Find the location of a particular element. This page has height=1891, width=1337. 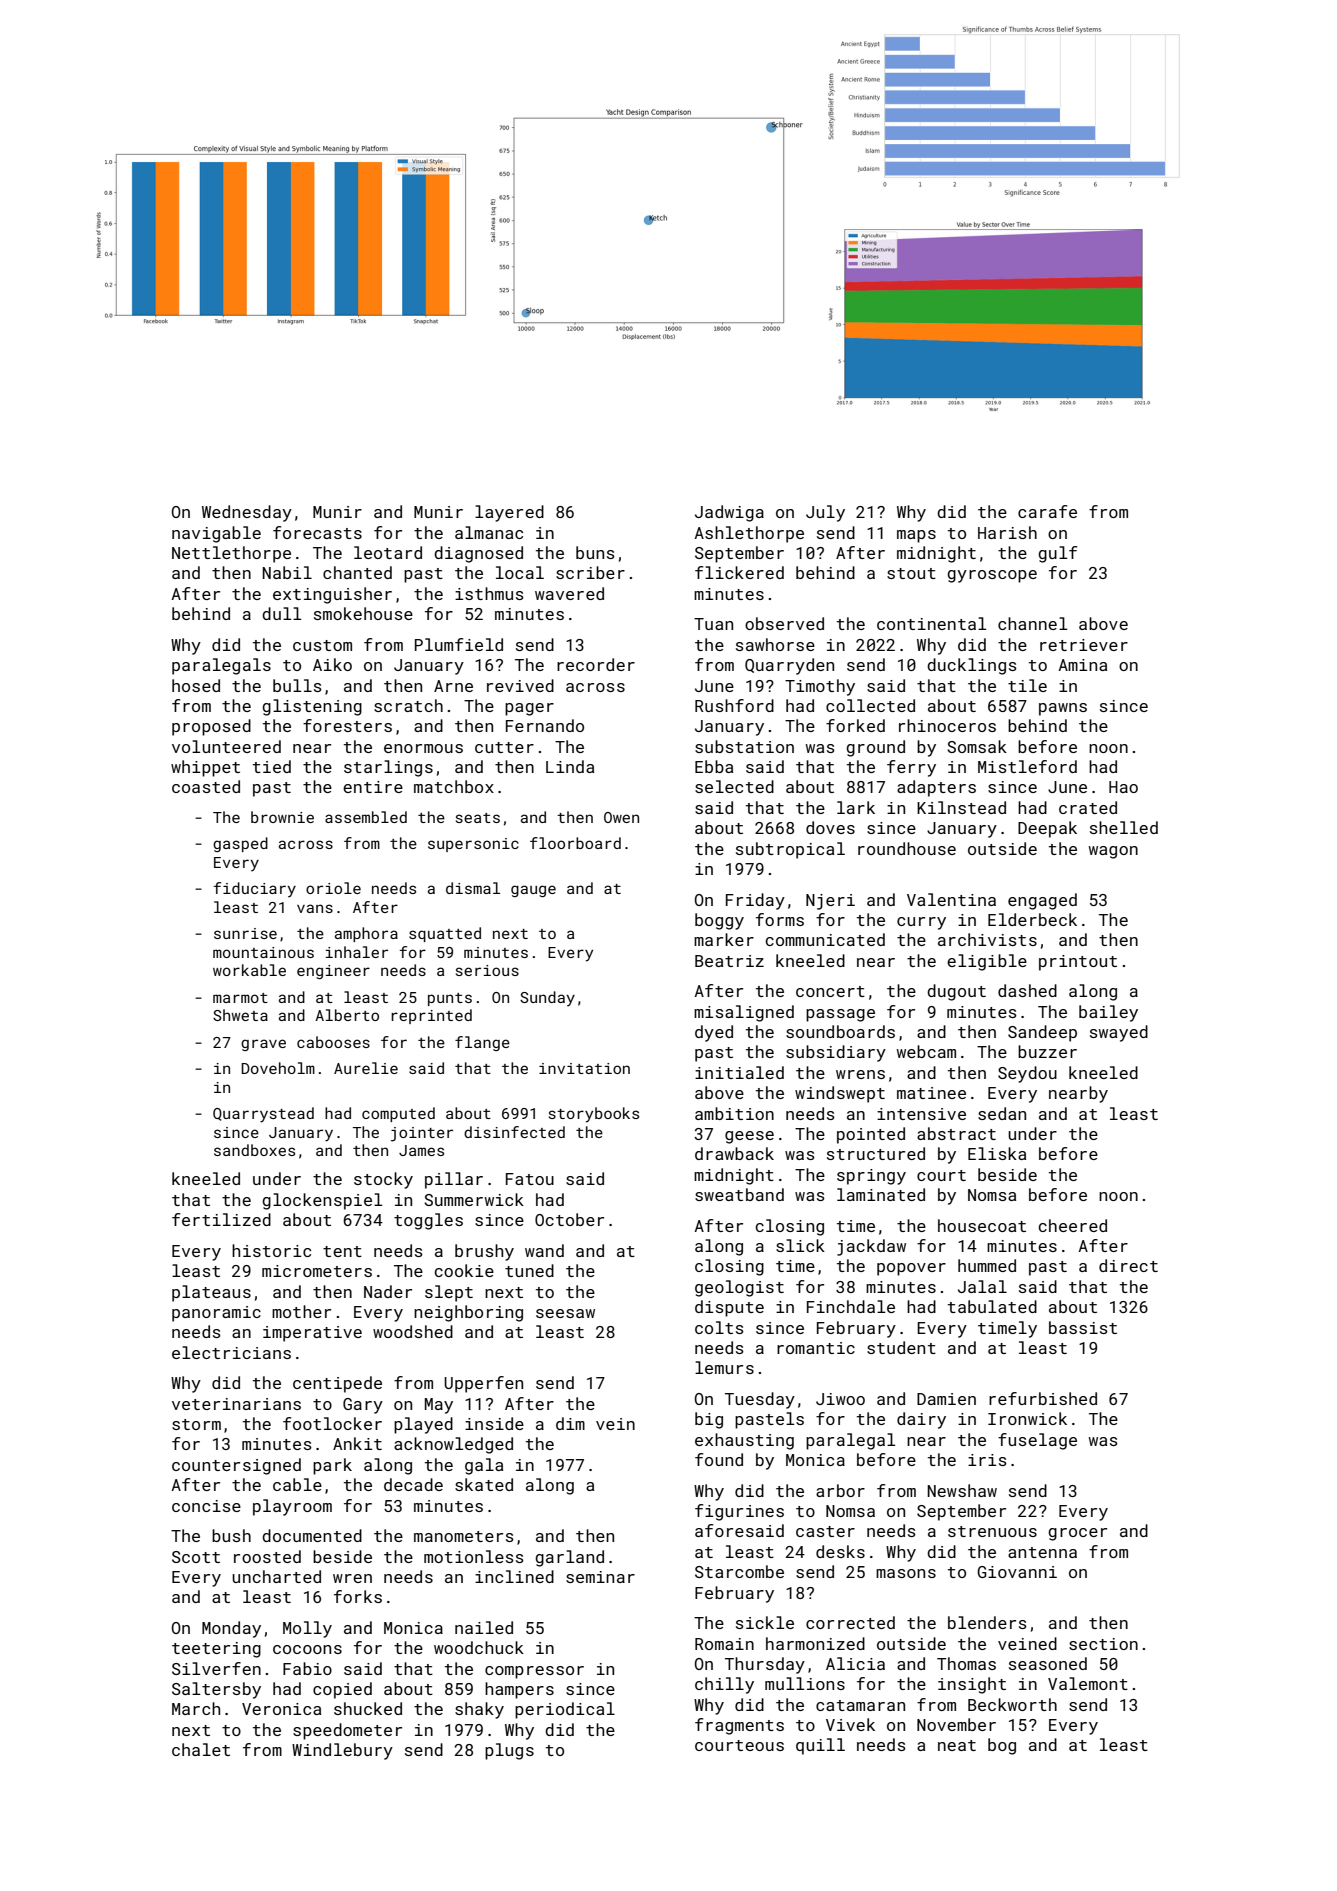

ambition is located at coordinates (734, 1113).
